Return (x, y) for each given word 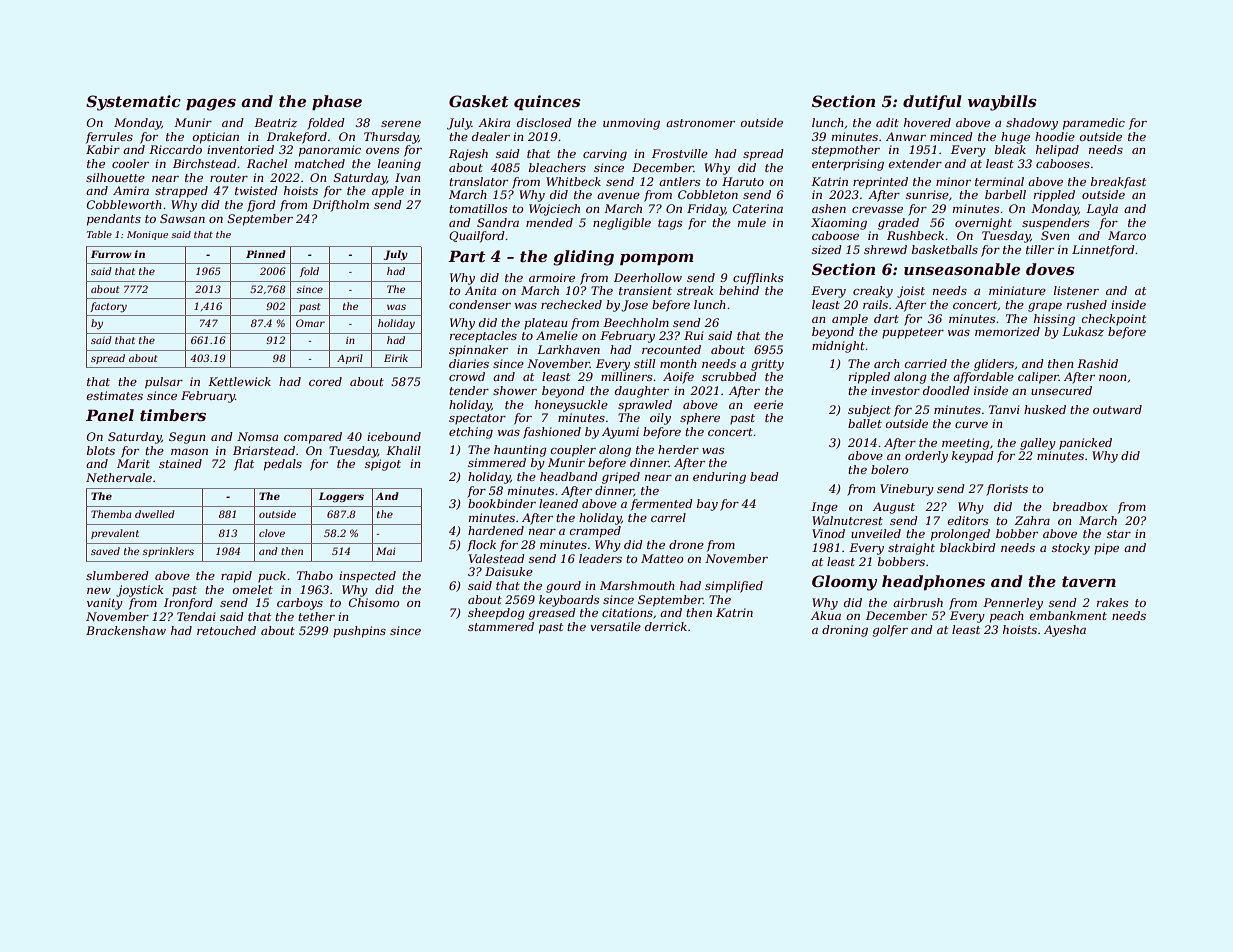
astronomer (700, 123)
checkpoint (1114, 320)
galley (1038, 444)
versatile (615, 626)
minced (951, 136)
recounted (671, 349)
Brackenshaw (126, 630)
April (350, 359)
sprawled (645, 406)
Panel (110, 415)
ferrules (109, 138)
